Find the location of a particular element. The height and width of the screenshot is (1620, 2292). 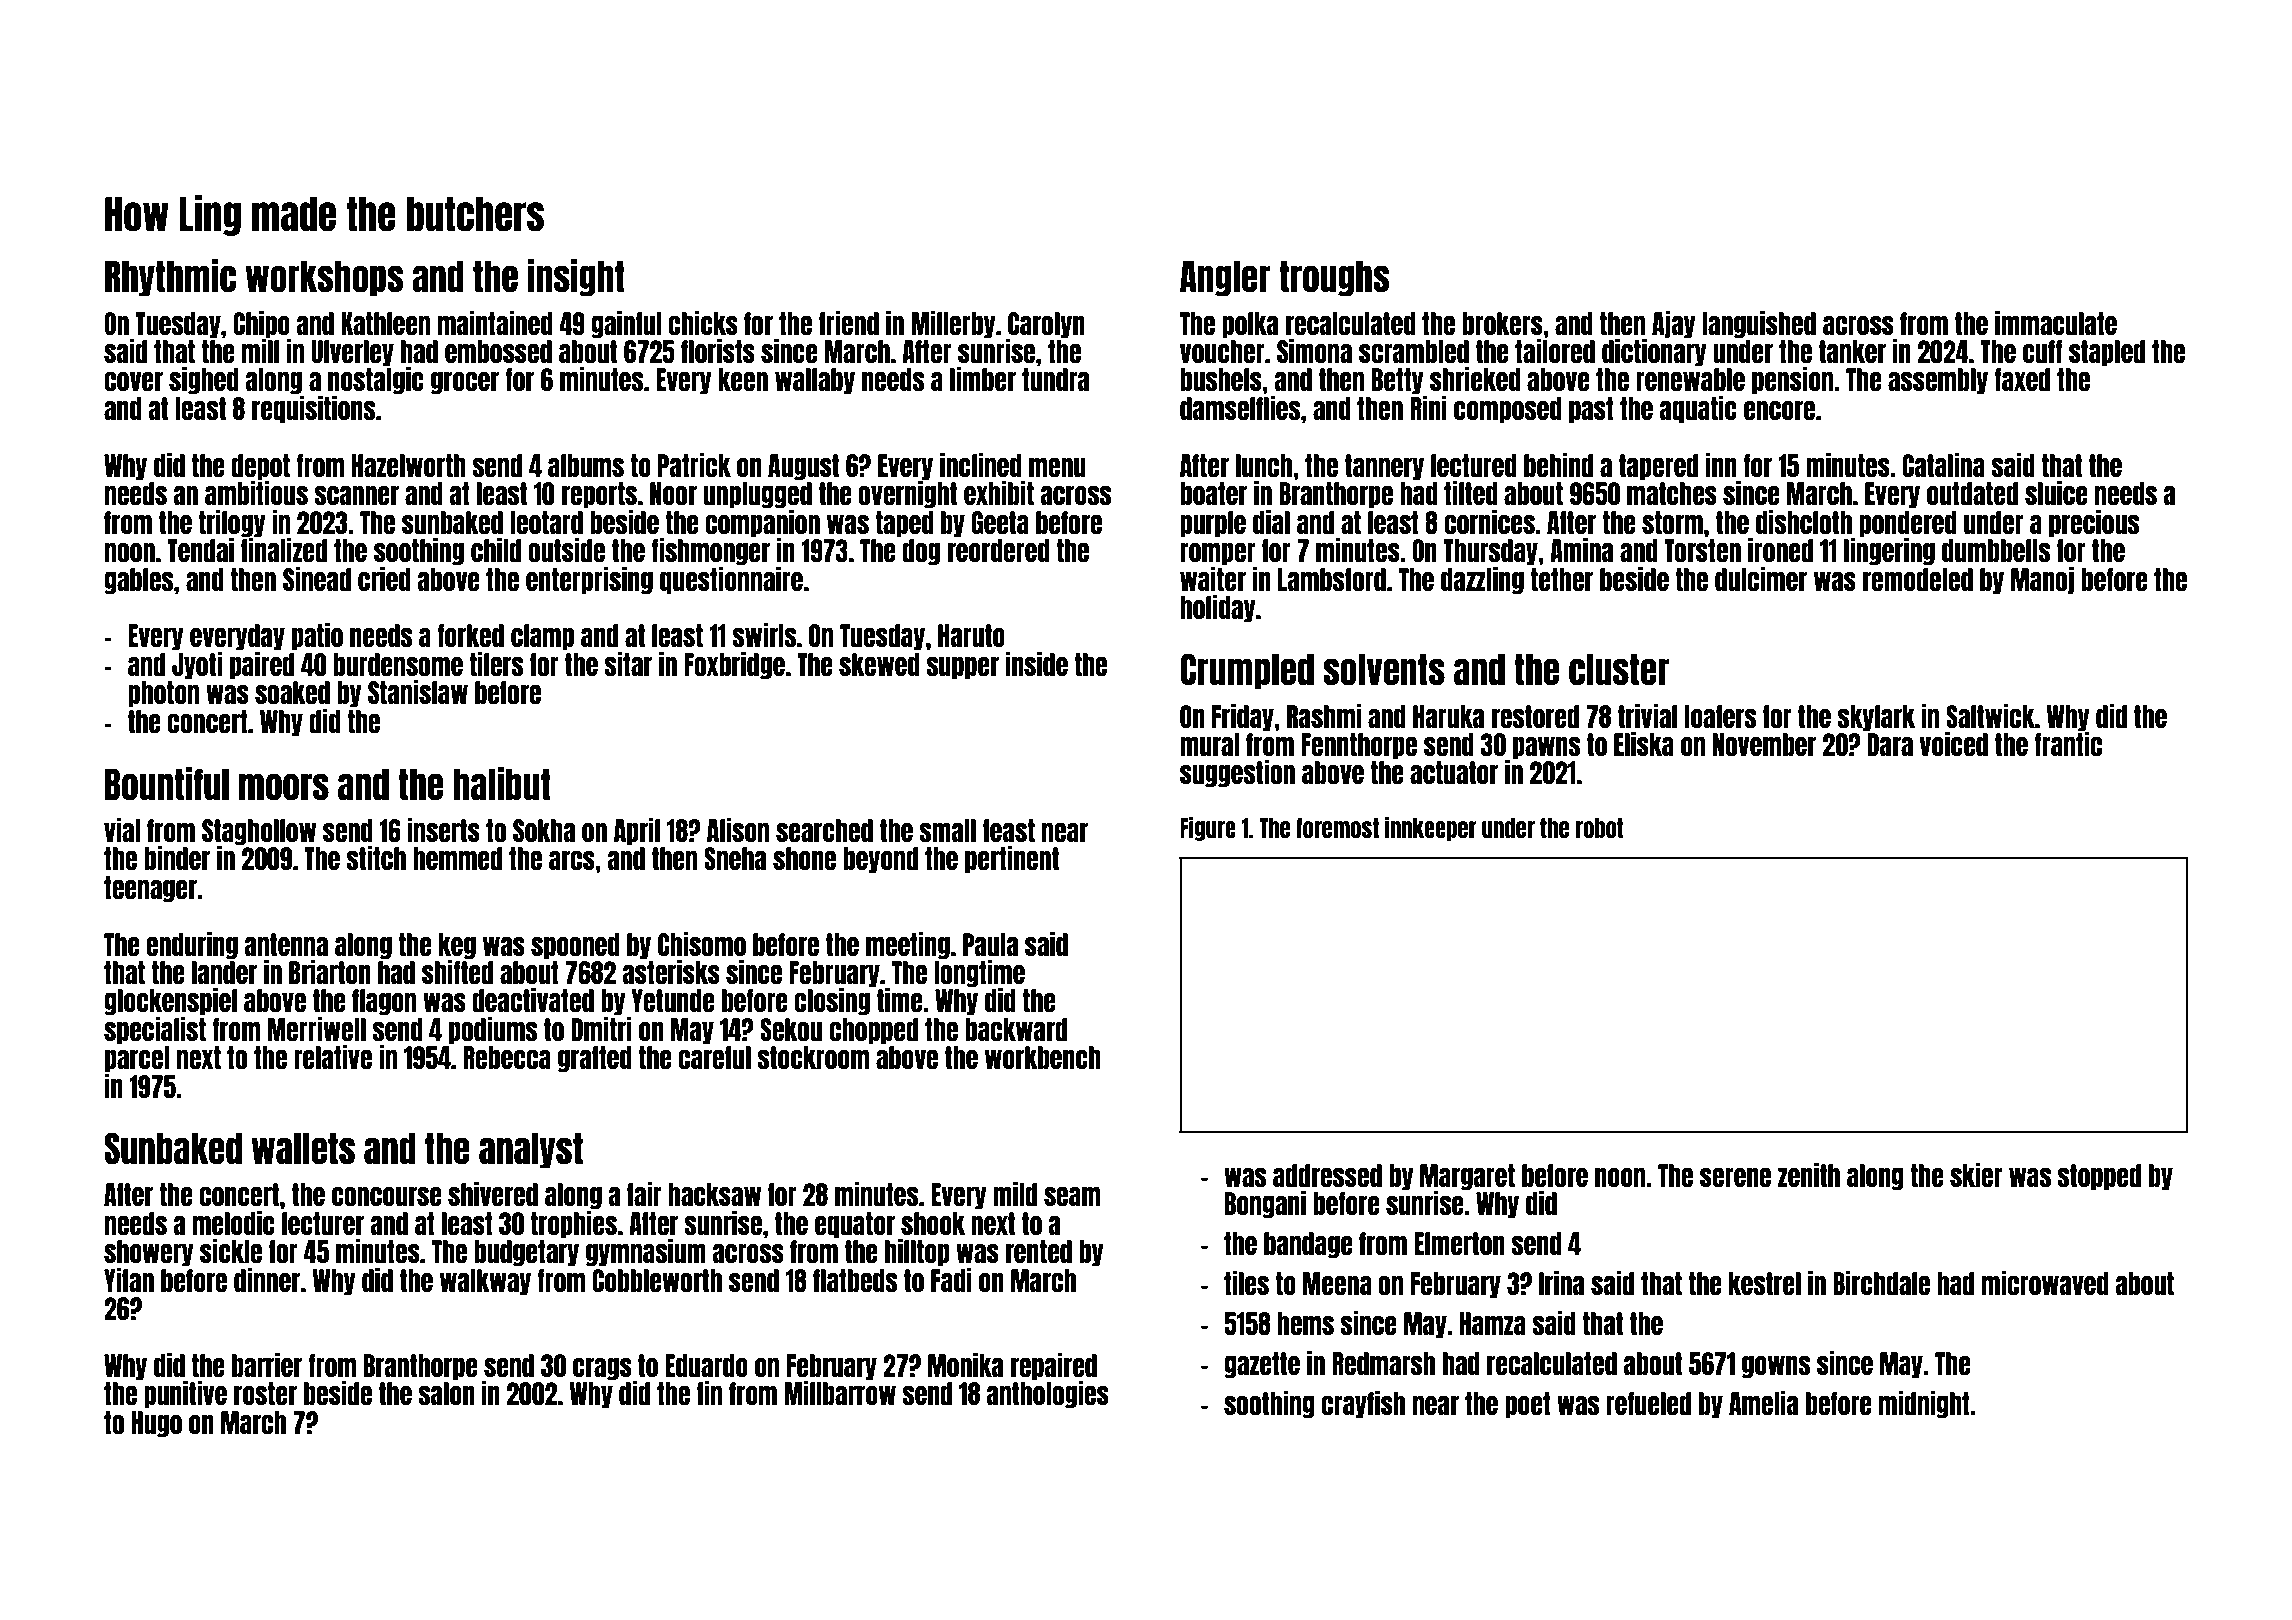

wallets is located at coordinates (303, 1149).
